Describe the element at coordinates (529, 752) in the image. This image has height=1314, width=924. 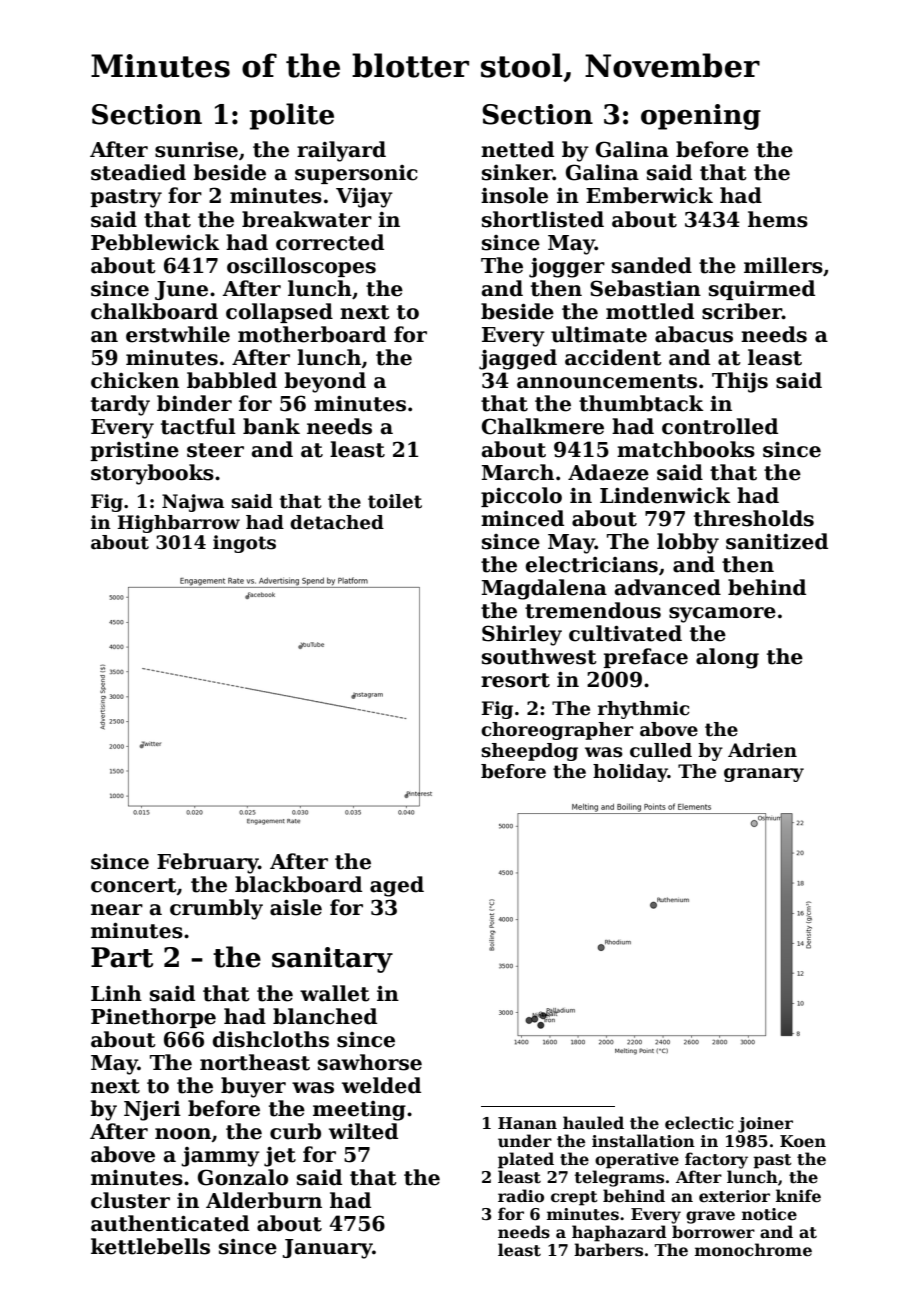
I see `sheepdog` at that location.
